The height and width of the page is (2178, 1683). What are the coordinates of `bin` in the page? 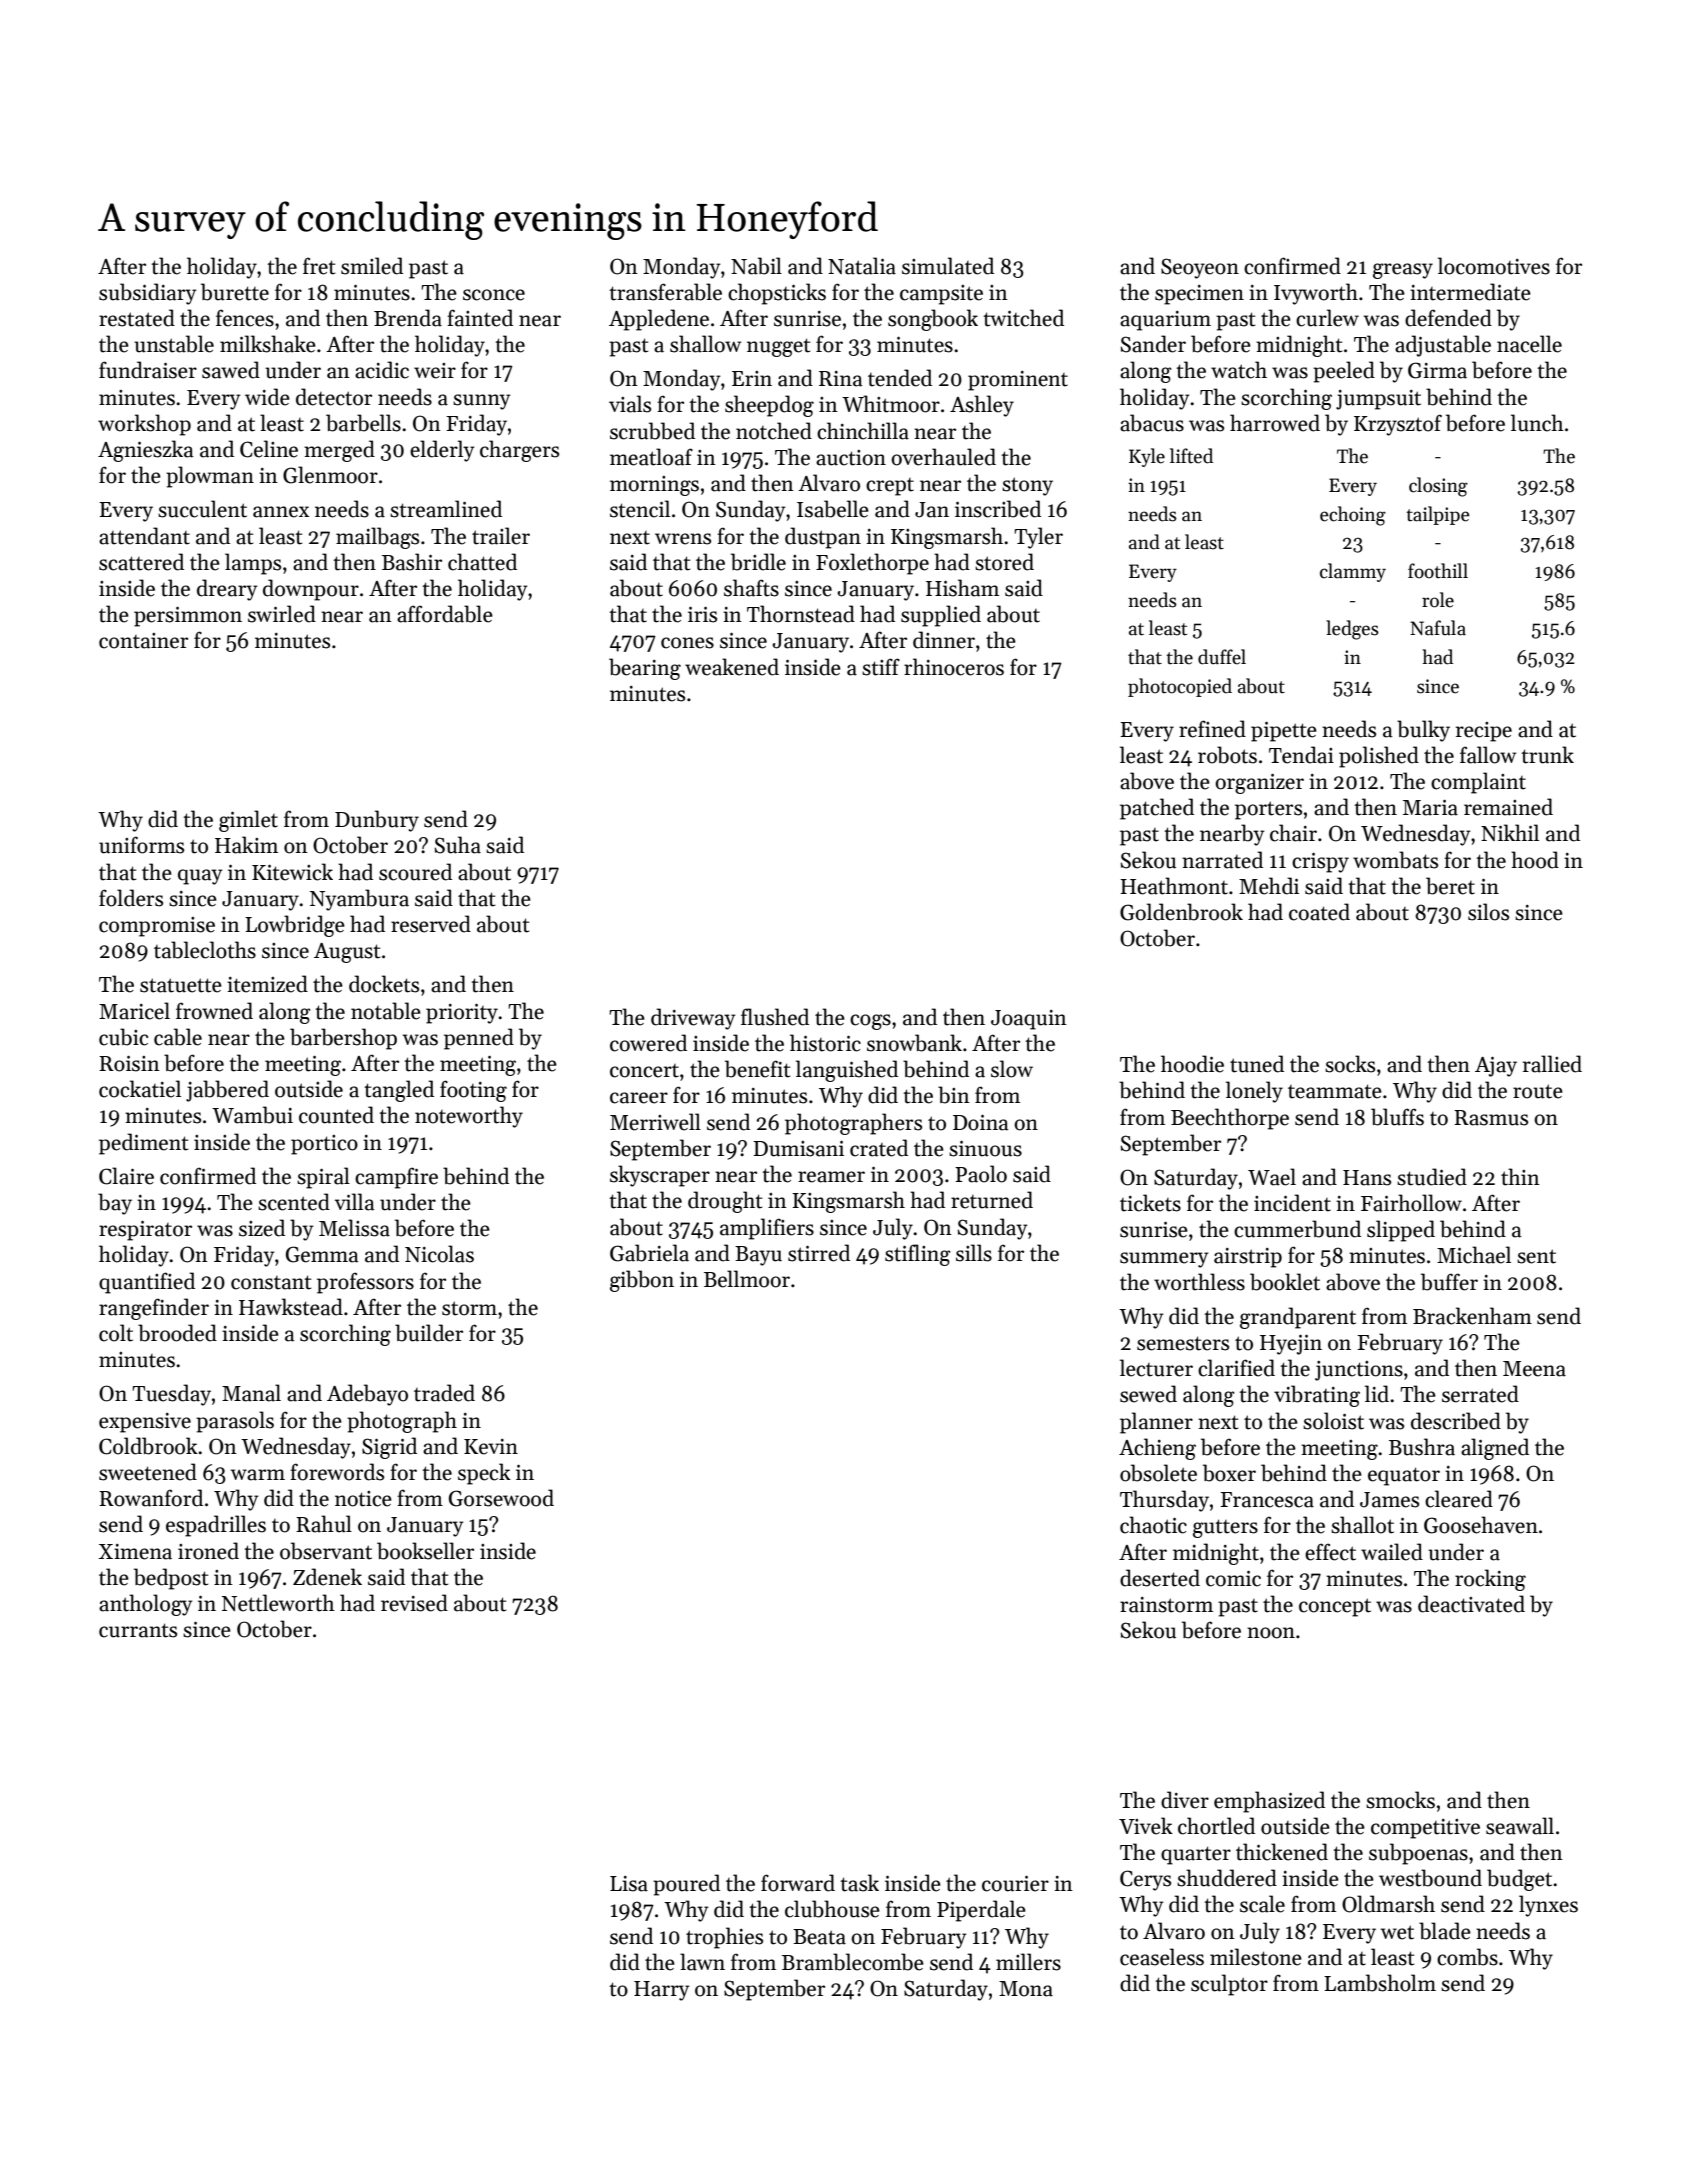 It's located at (954, 1095).
